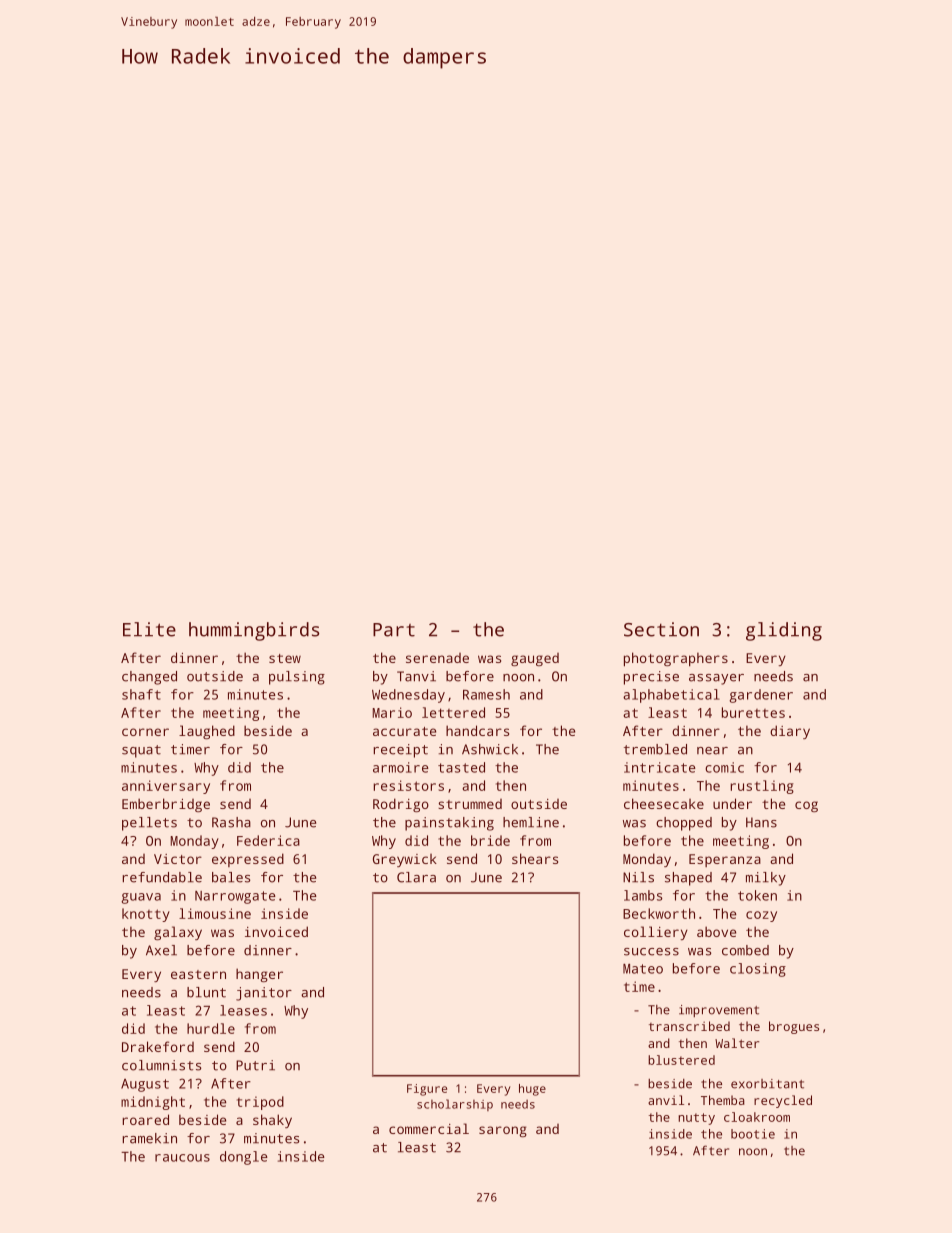  What do you see at coordinates (757, 895) in the page?
I see `token` at bounding box center [757, 895].
